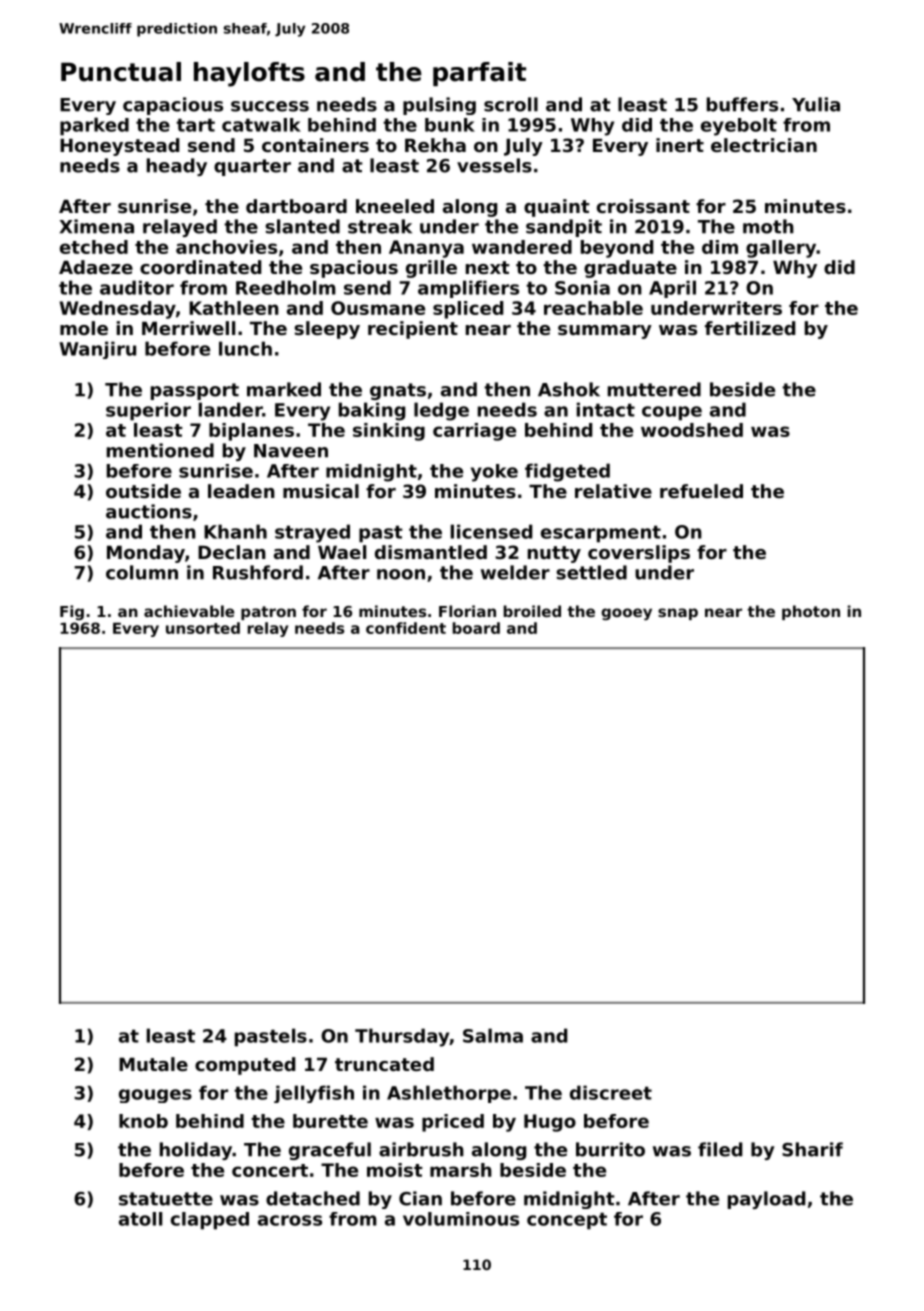 The image size is (924, 1311). What do you see at coordinates (121, 72) in the screenshot?
I see `Punctual` at bounding box center [121, 72].
